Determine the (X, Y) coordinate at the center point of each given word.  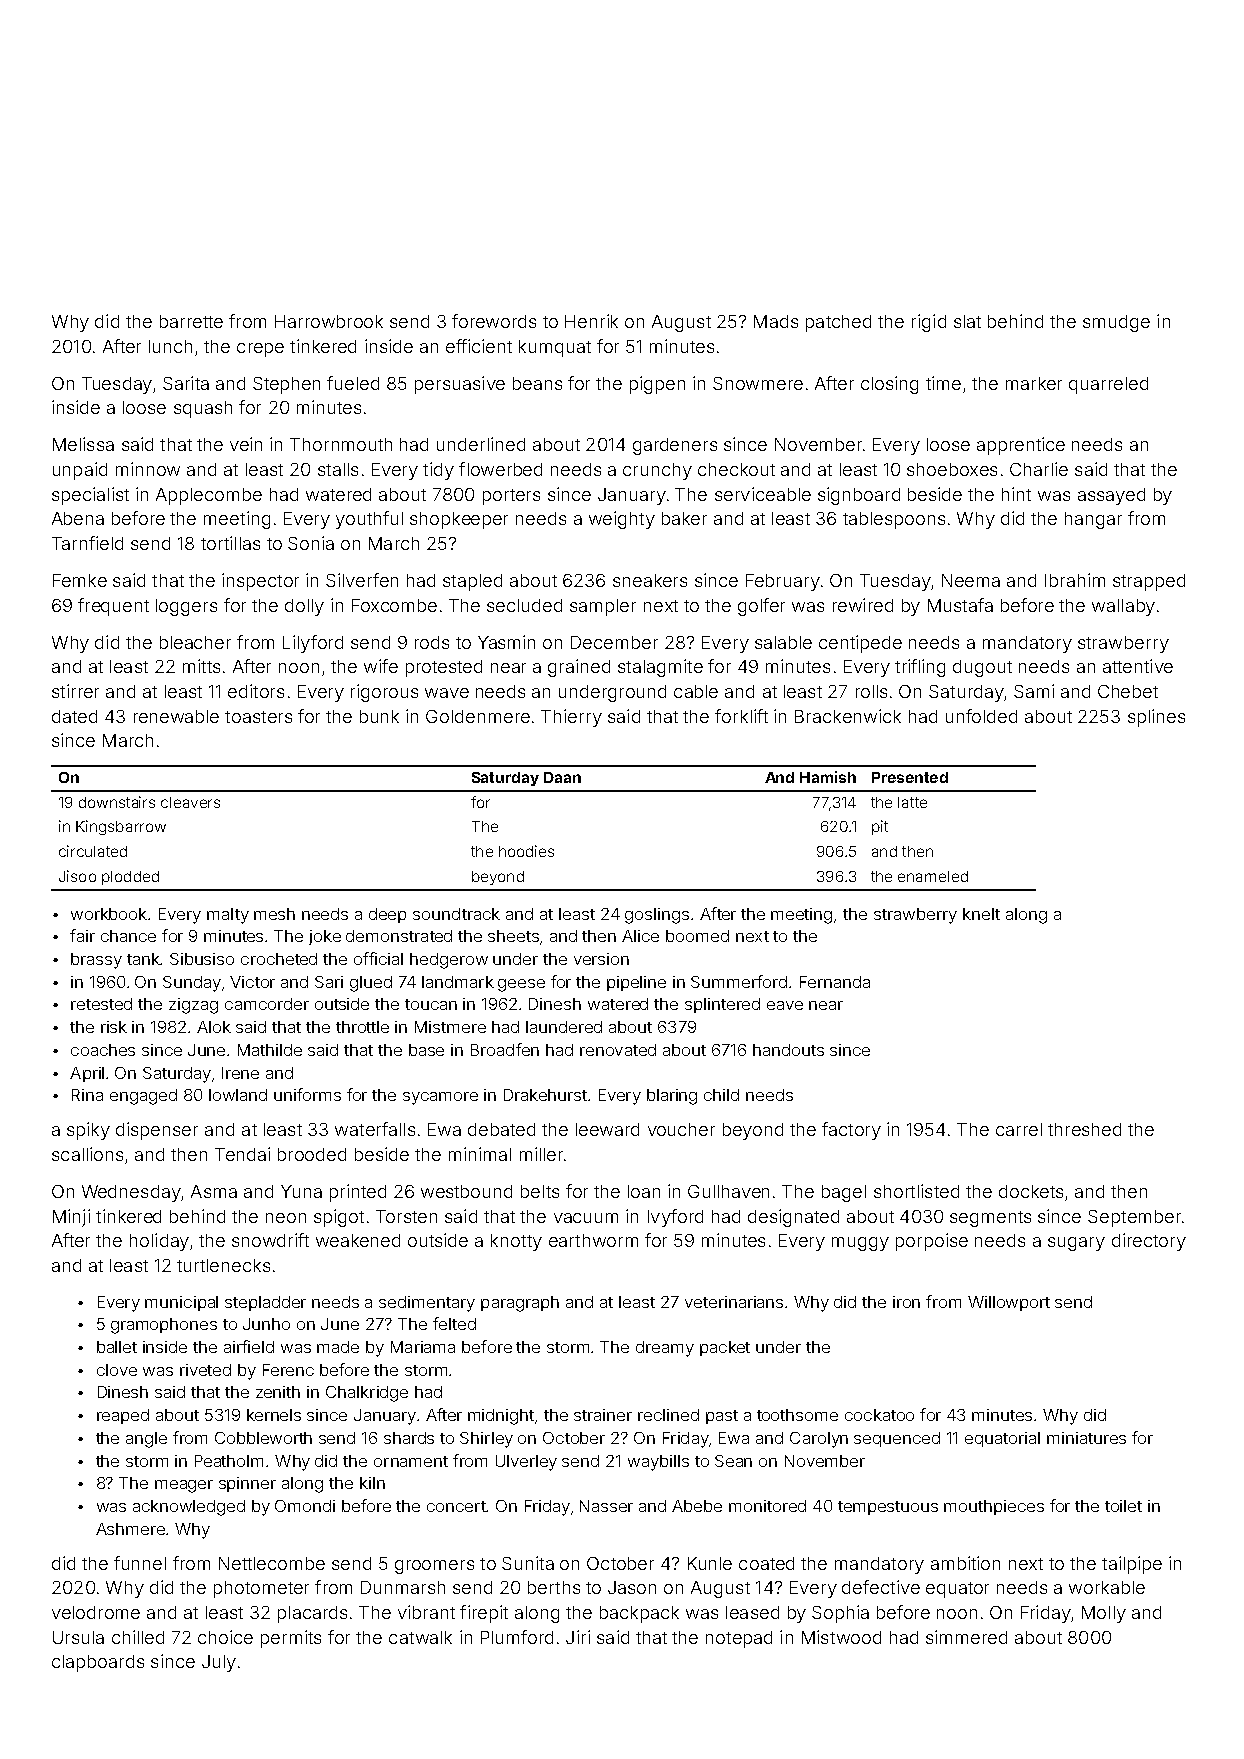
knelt (981, 914)
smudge (1116, 323)
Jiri (578, 1637)
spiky (88, 1131)
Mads (776, 321)
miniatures (1086, 1438)
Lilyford (313, 644)
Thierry (571, 718)
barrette (191, 321)
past (722, 1417)
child (721, 1095)
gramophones (164, 1326)
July (219, 1663)
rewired (863, 605)
